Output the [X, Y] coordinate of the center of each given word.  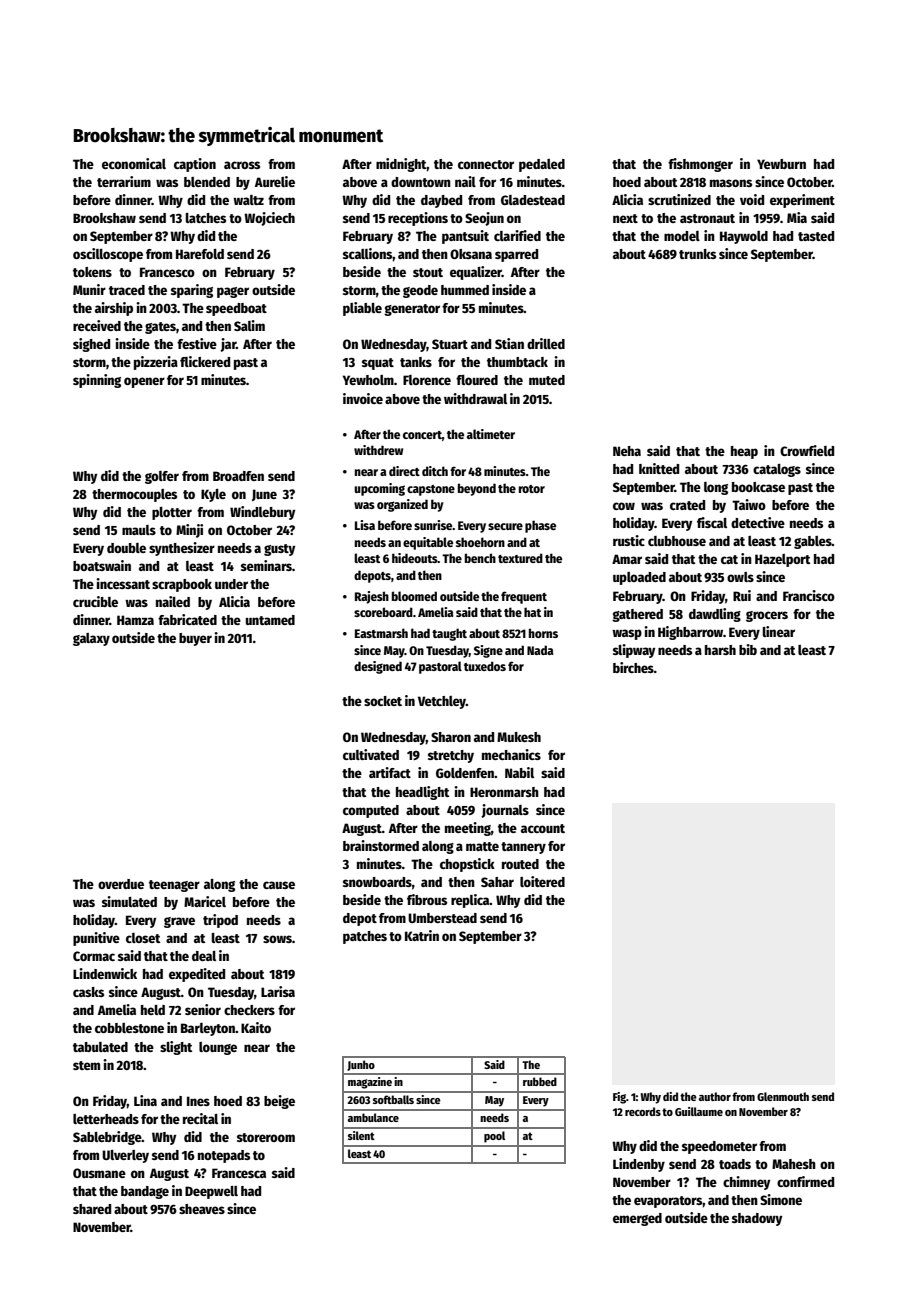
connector [486, 164]
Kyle [213, 495]
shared [92, 1209]
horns [543, 633]
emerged [637, 1219]
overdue [121, 884]
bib [748, 649]
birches [633, 667]
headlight [422, 793]
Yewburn [781, 164]
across [242, 165]
